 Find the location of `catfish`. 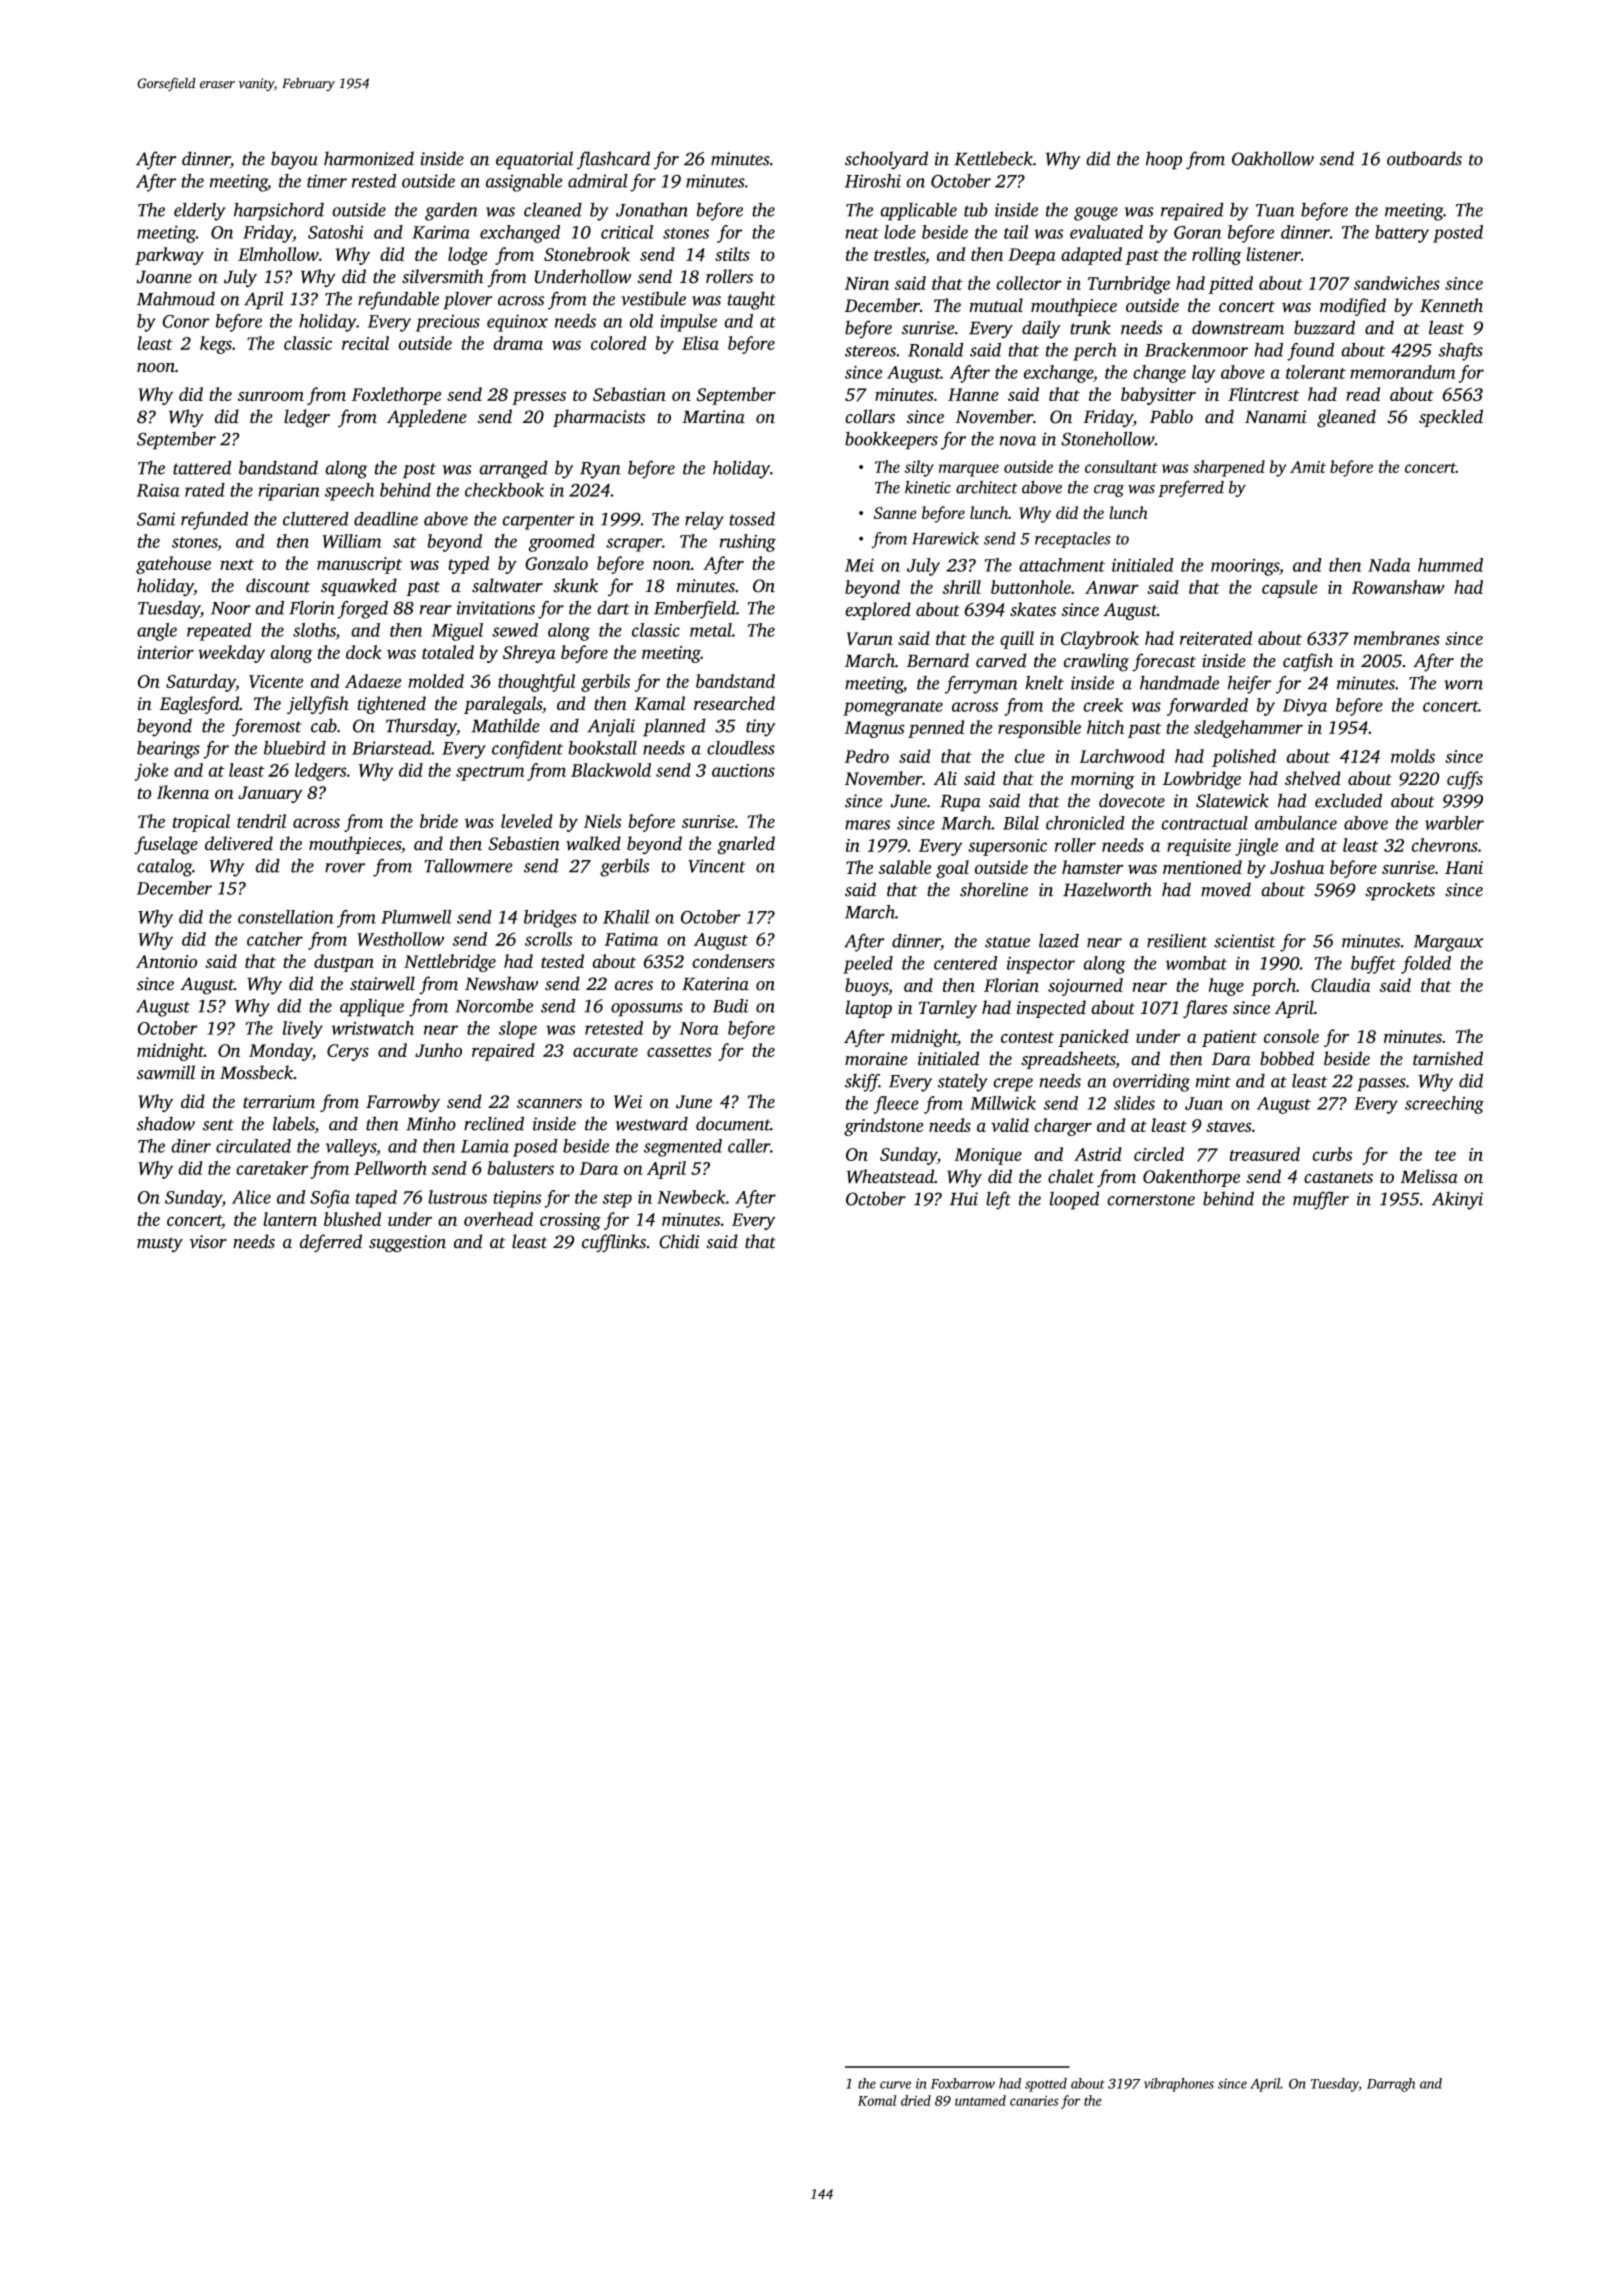

catfish is located at coordinates (1308, 662).
